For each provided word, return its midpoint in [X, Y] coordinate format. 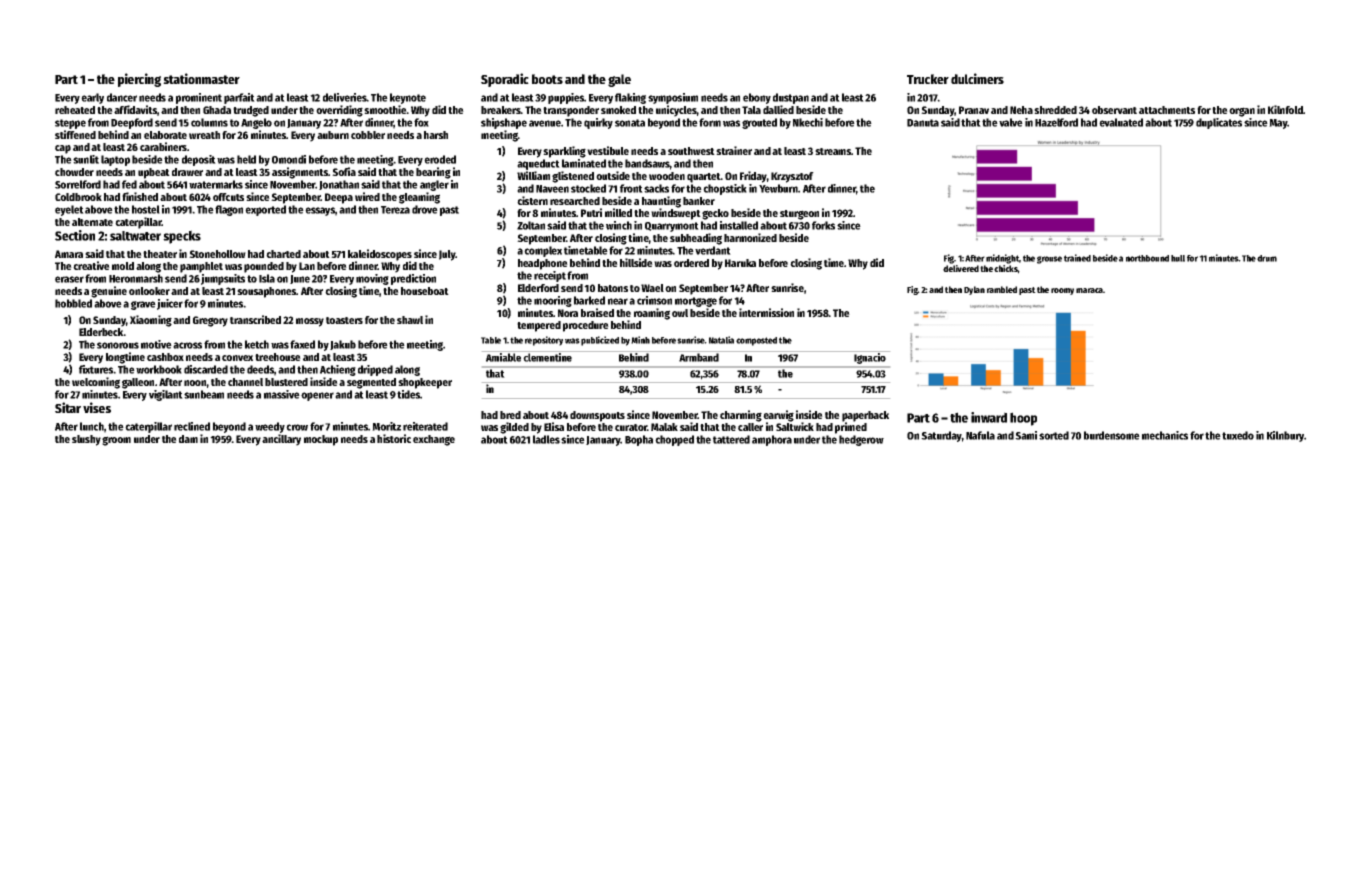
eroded [440, 159]
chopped [674, 440]
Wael [652, 288]
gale [619, 80]
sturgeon [799, 215]
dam [188, 439]
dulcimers [977, 78]
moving [372, 279]
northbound [1147, 258]
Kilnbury [1286, 436]
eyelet [69, 210]
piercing [139, 80]
